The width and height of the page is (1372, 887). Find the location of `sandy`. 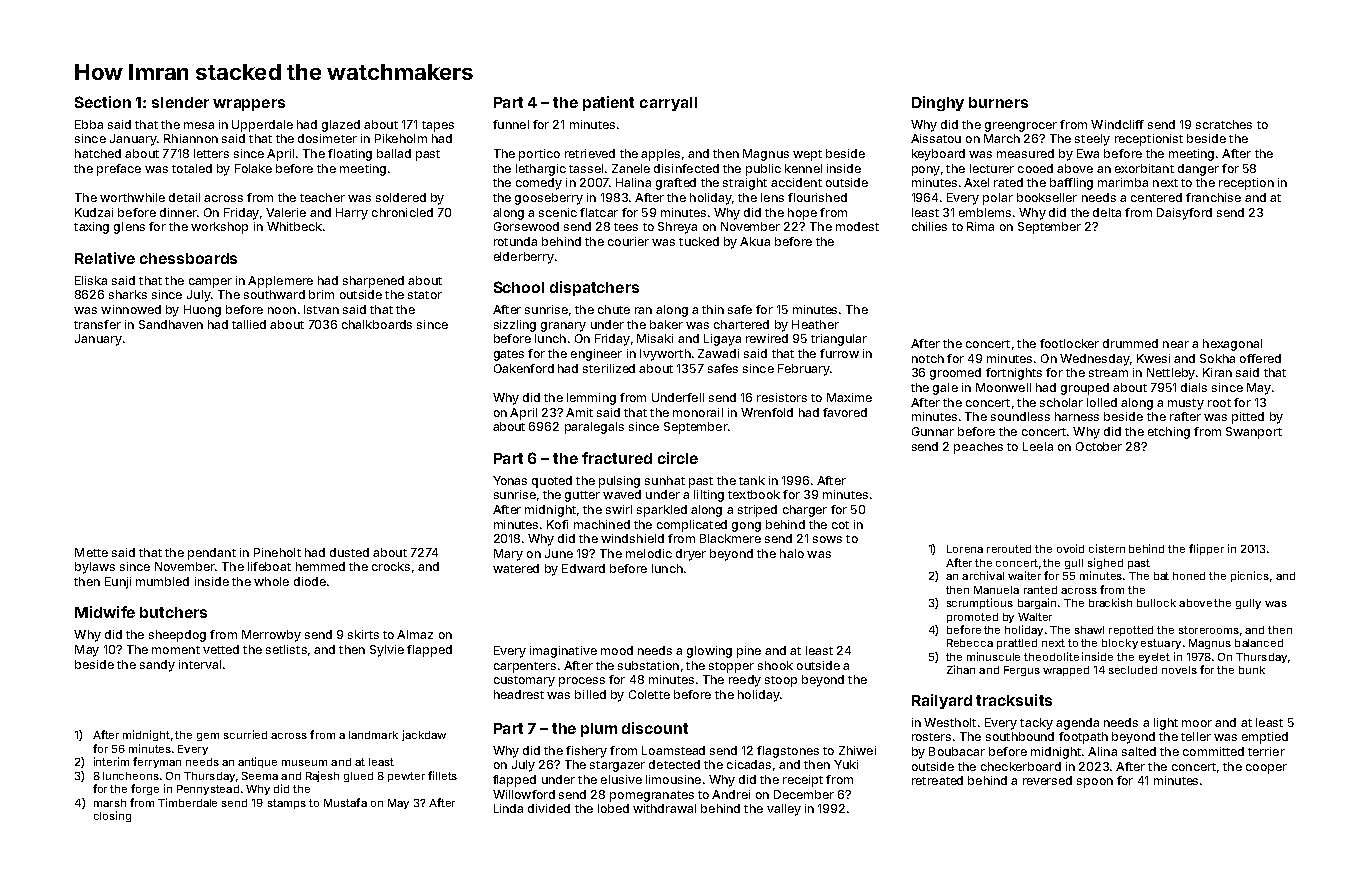

sandy is located at coordinates (157, 666).
